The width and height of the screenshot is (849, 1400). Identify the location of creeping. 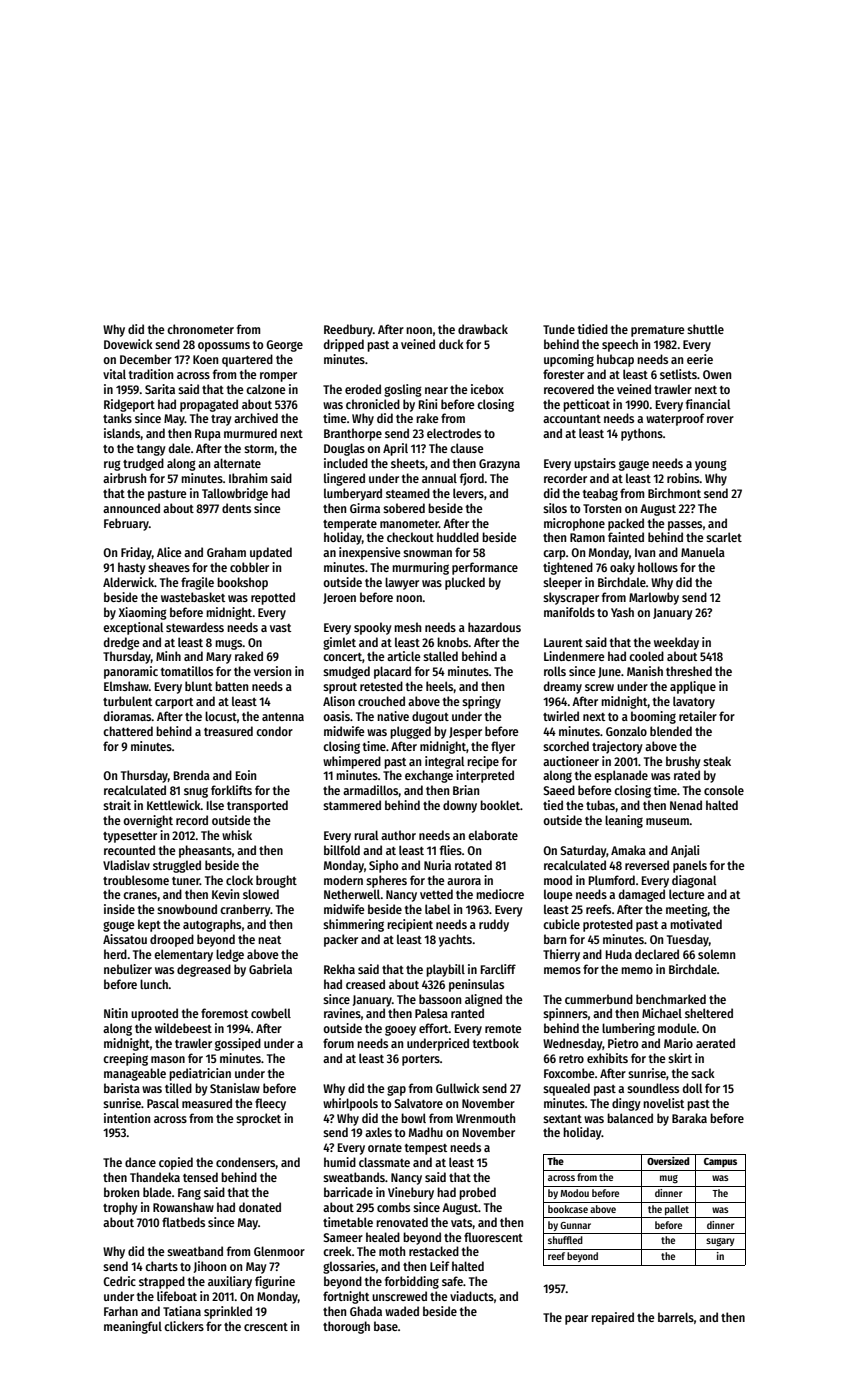
(125, 1059).
